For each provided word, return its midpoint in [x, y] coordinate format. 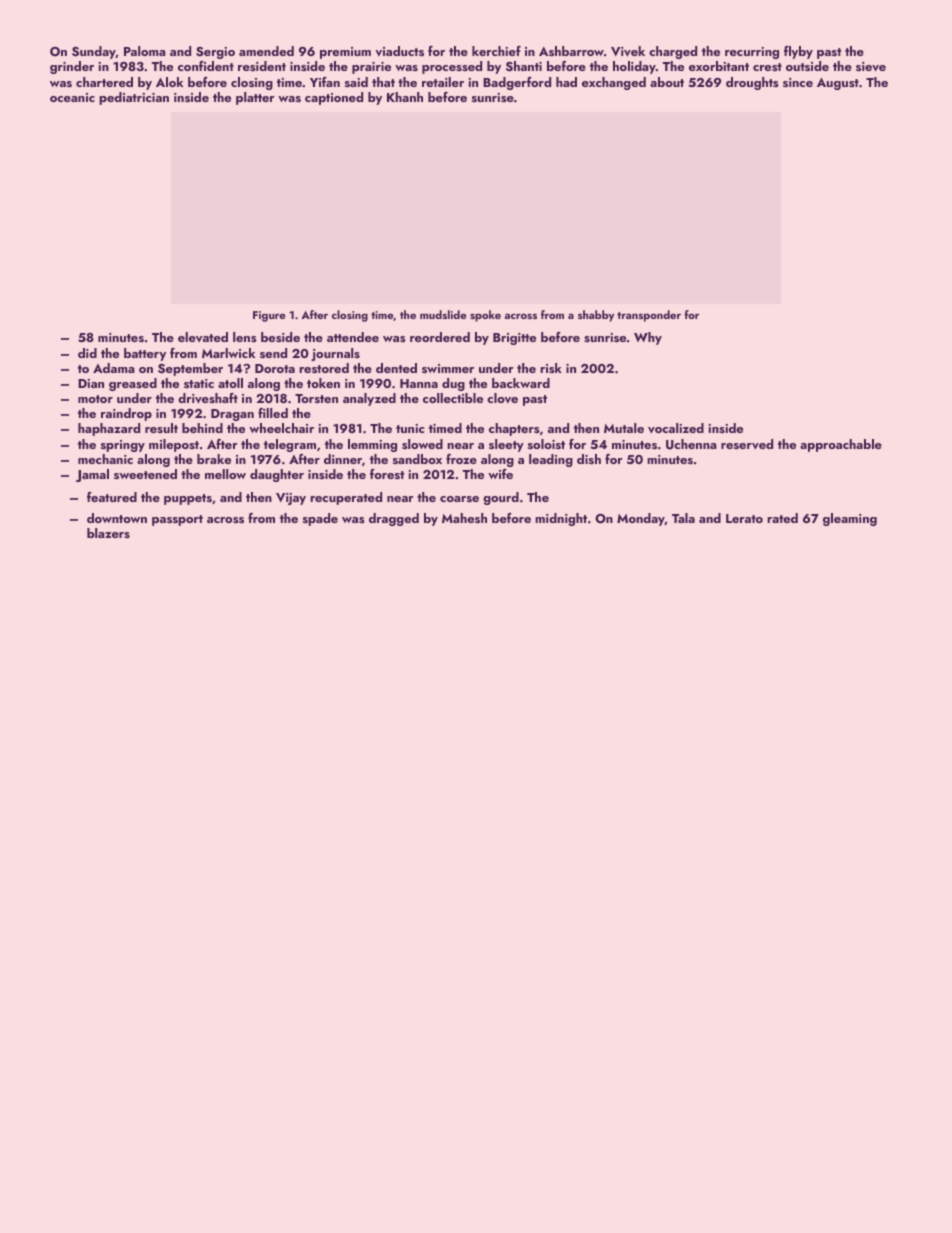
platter [255, 98]
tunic [410, 428]
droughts [752, 83]
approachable [841, 445]
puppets [188, 499]
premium [345, 53]
